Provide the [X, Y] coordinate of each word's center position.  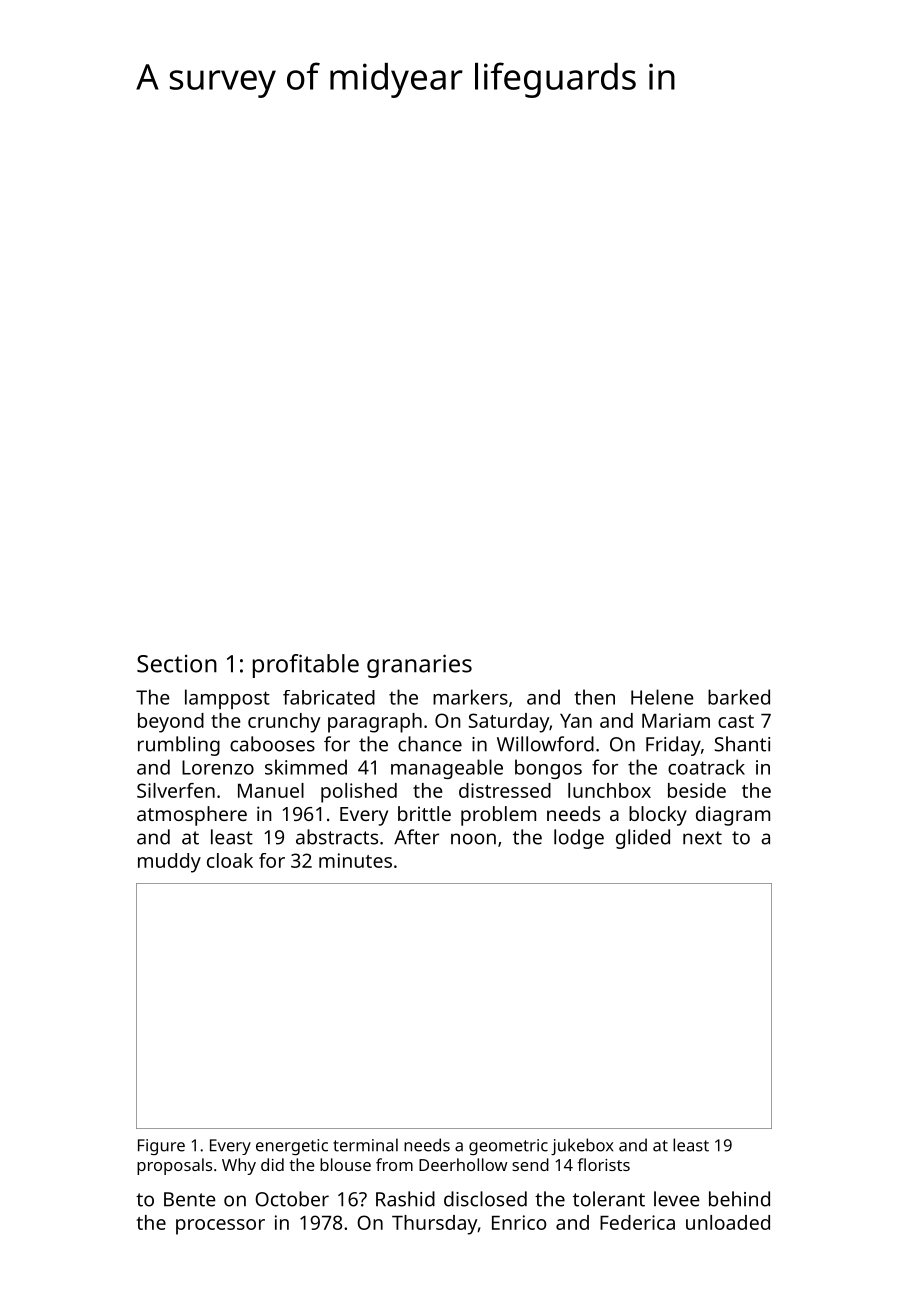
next [702, 838]
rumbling [179, 746]
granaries [419, 666]
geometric [508, 1147]
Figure [161, 1147]
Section [177, 664]
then [594, 697]
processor [220, 1227]
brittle [424, 813]
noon [473, 839]
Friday [673, 746]
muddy [169, 863]
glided [643, 839]
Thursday [435, 1225]
